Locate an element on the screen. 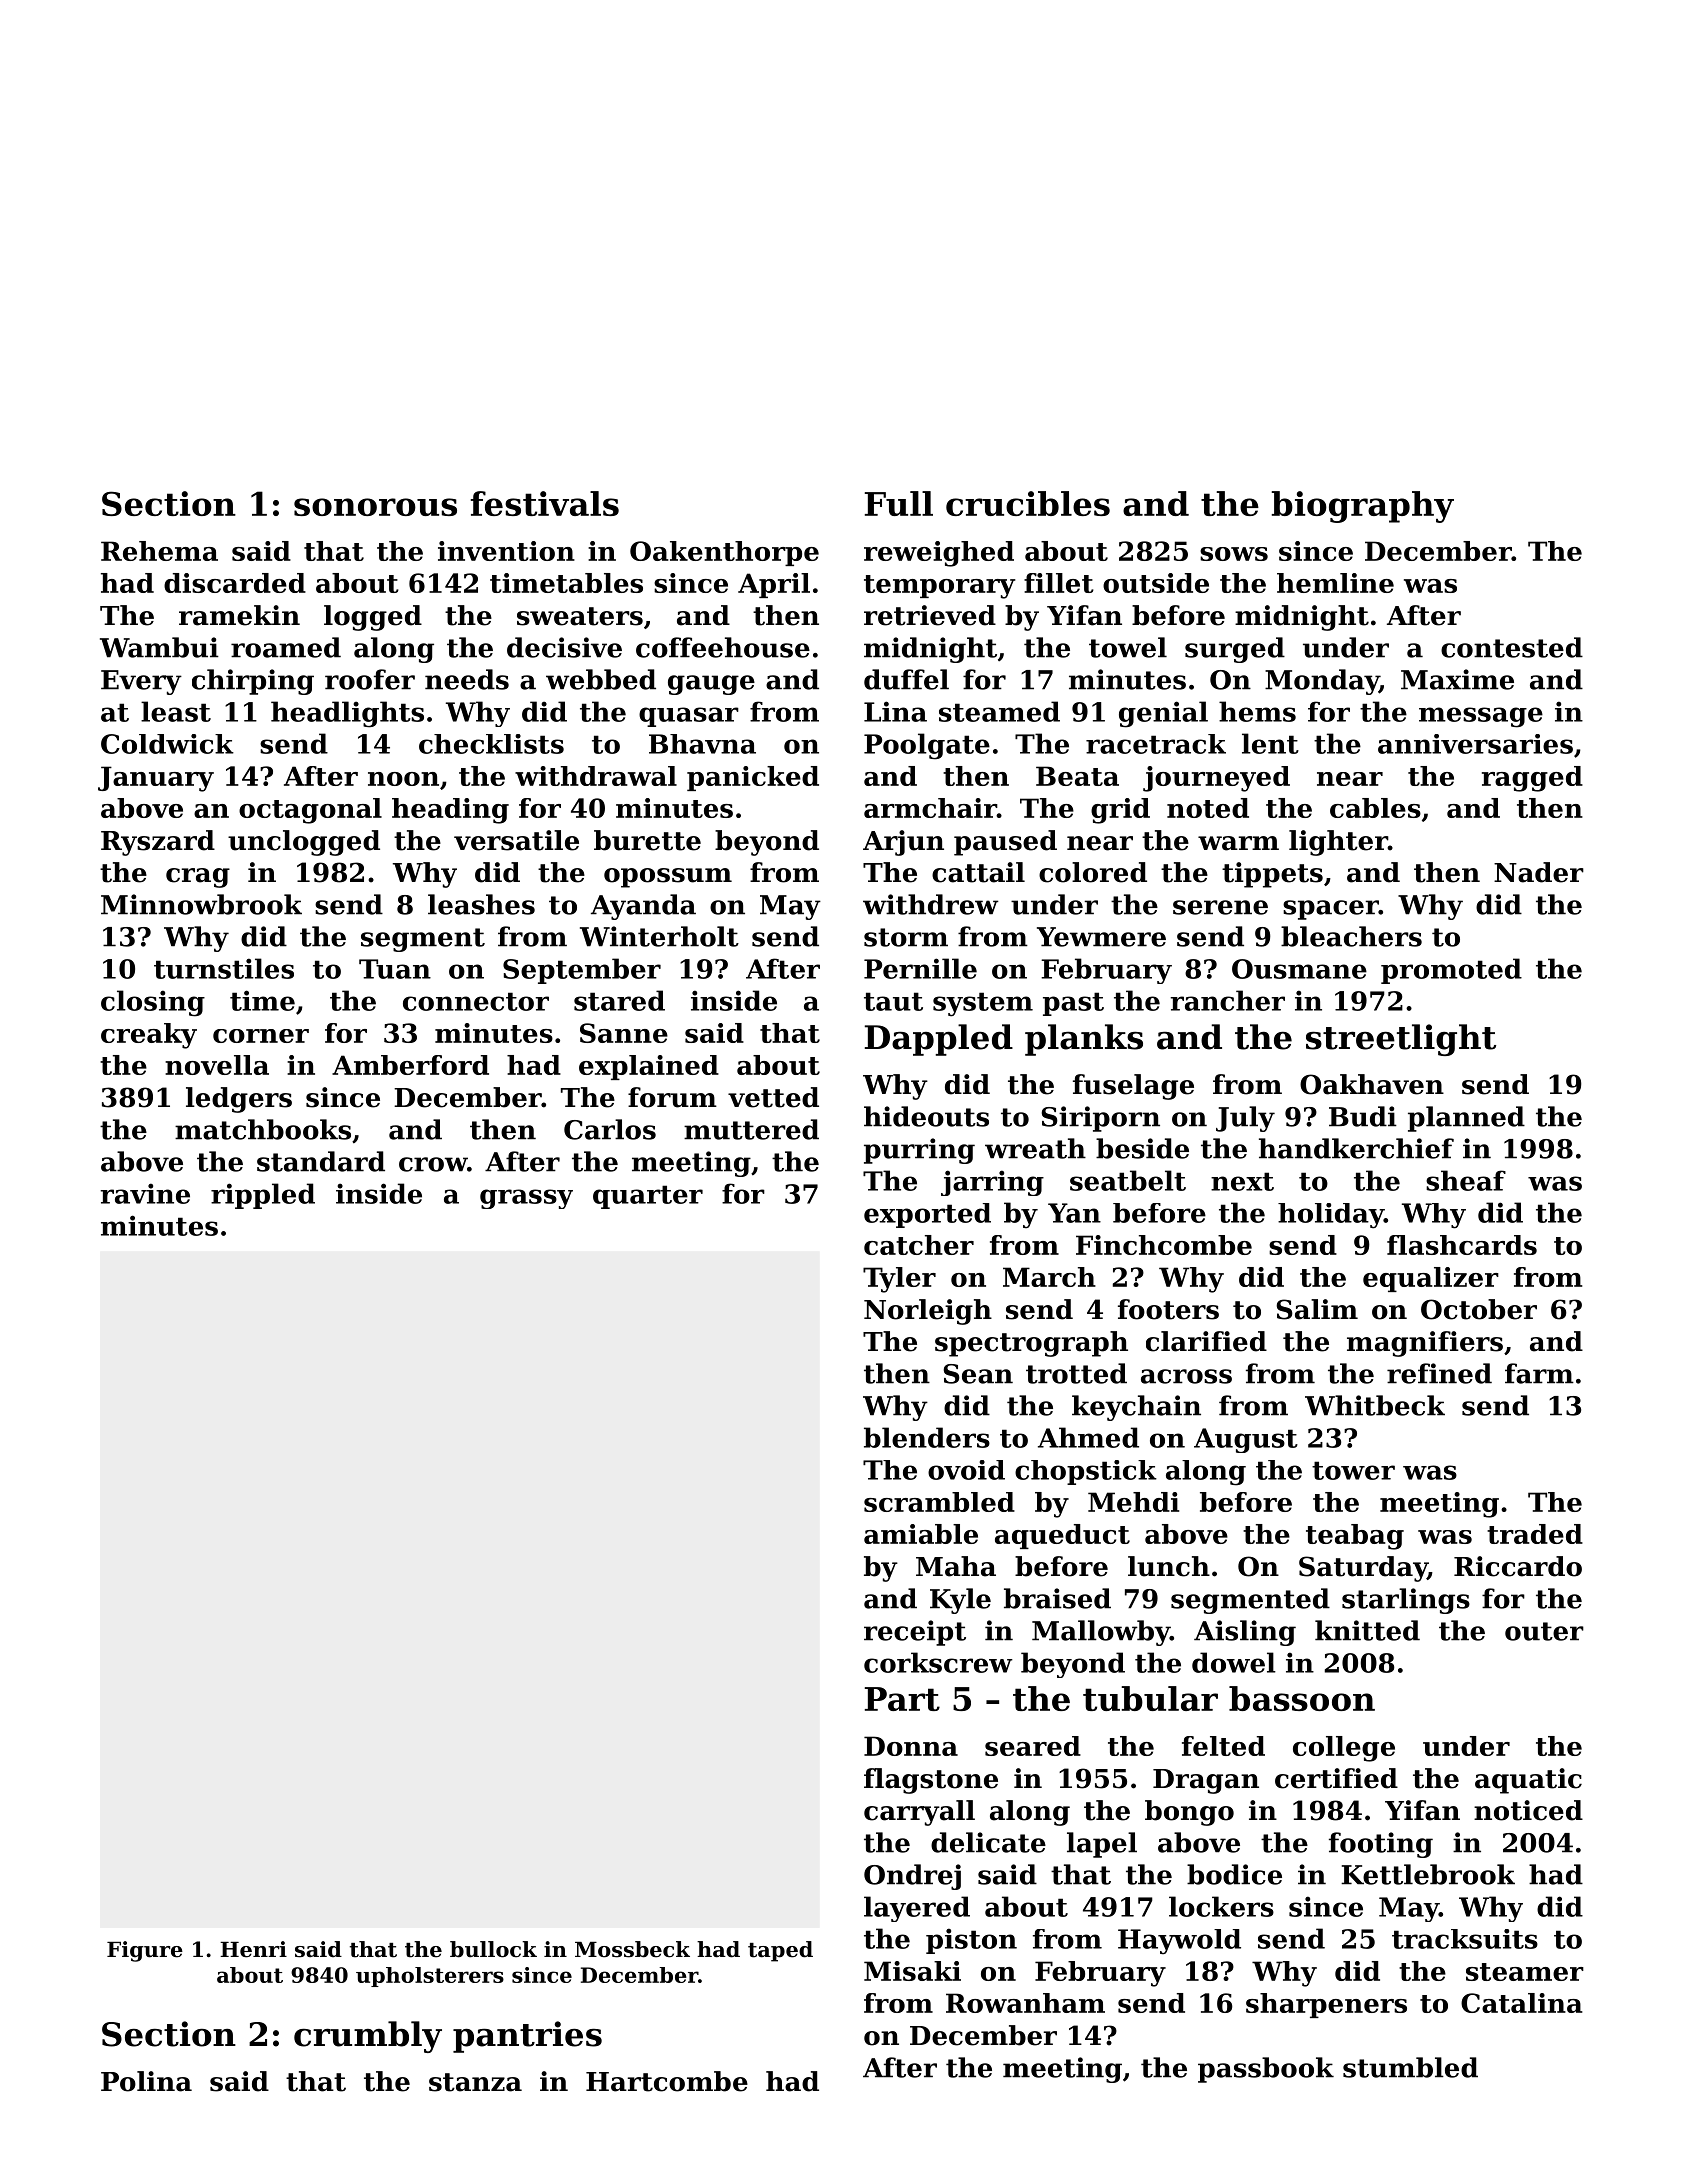  crag is located at coordinates (198, 878).
